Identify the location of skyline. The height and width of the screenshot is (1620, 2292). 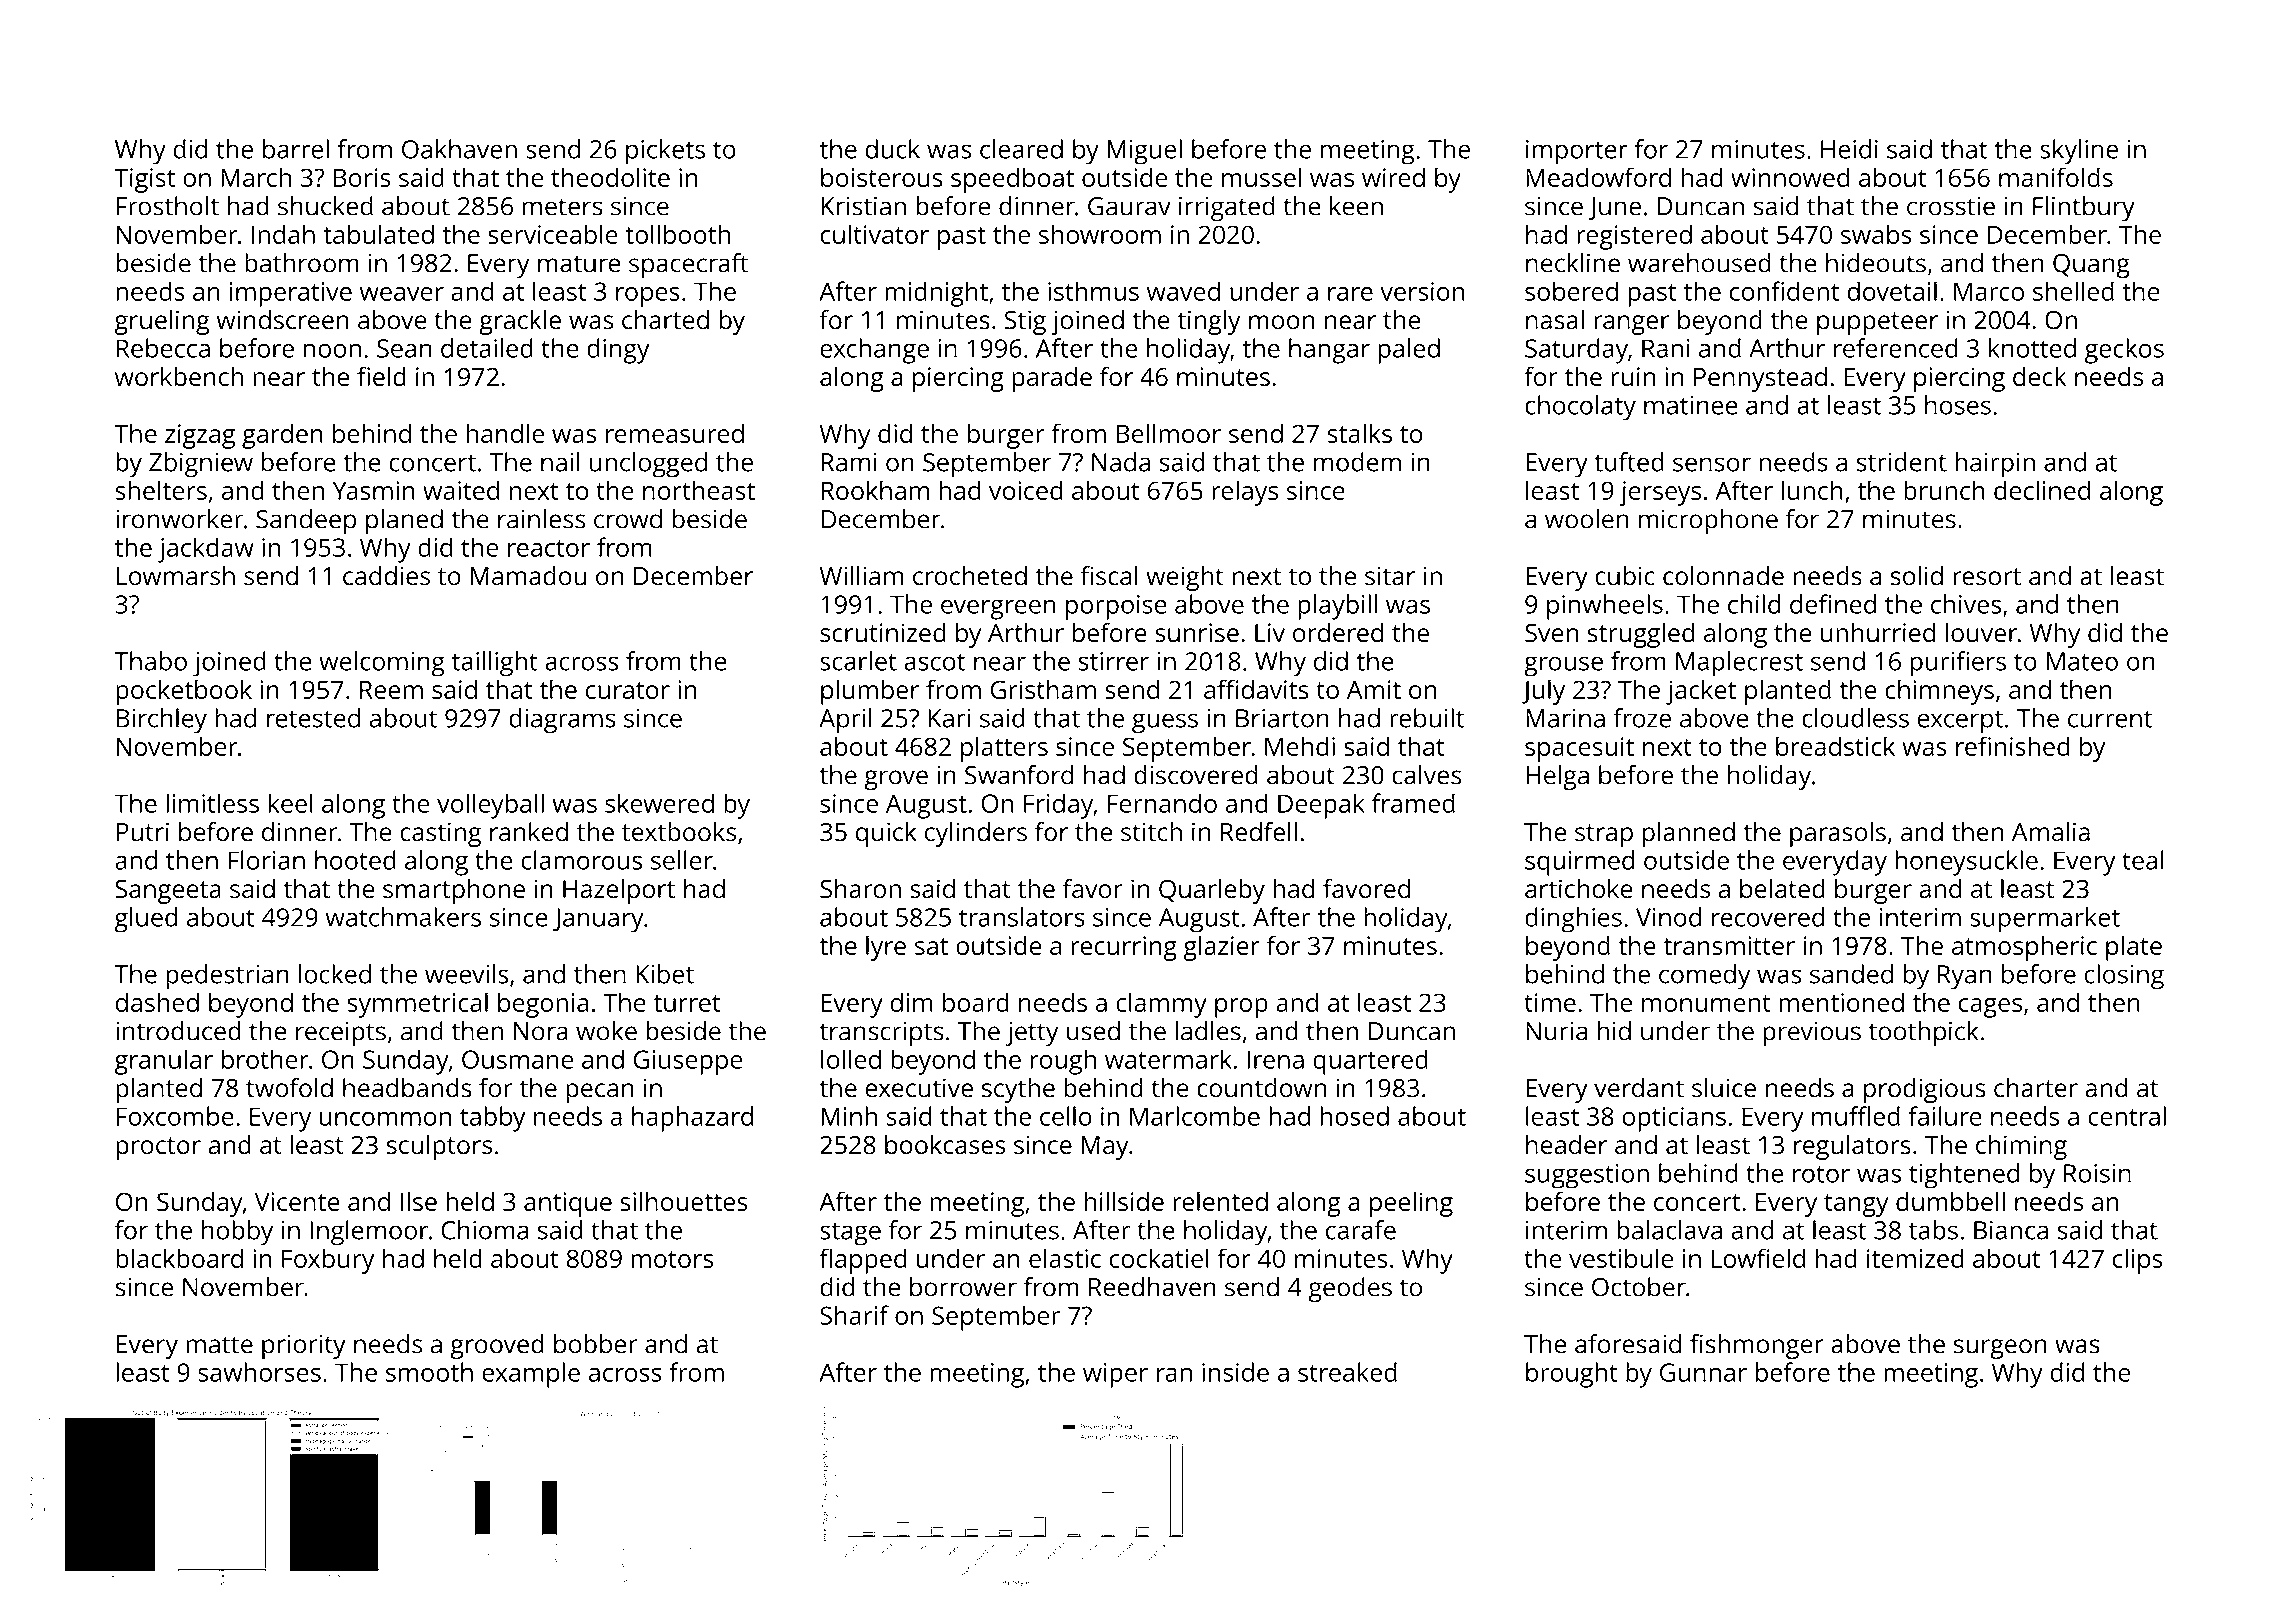
(2079, 152).
